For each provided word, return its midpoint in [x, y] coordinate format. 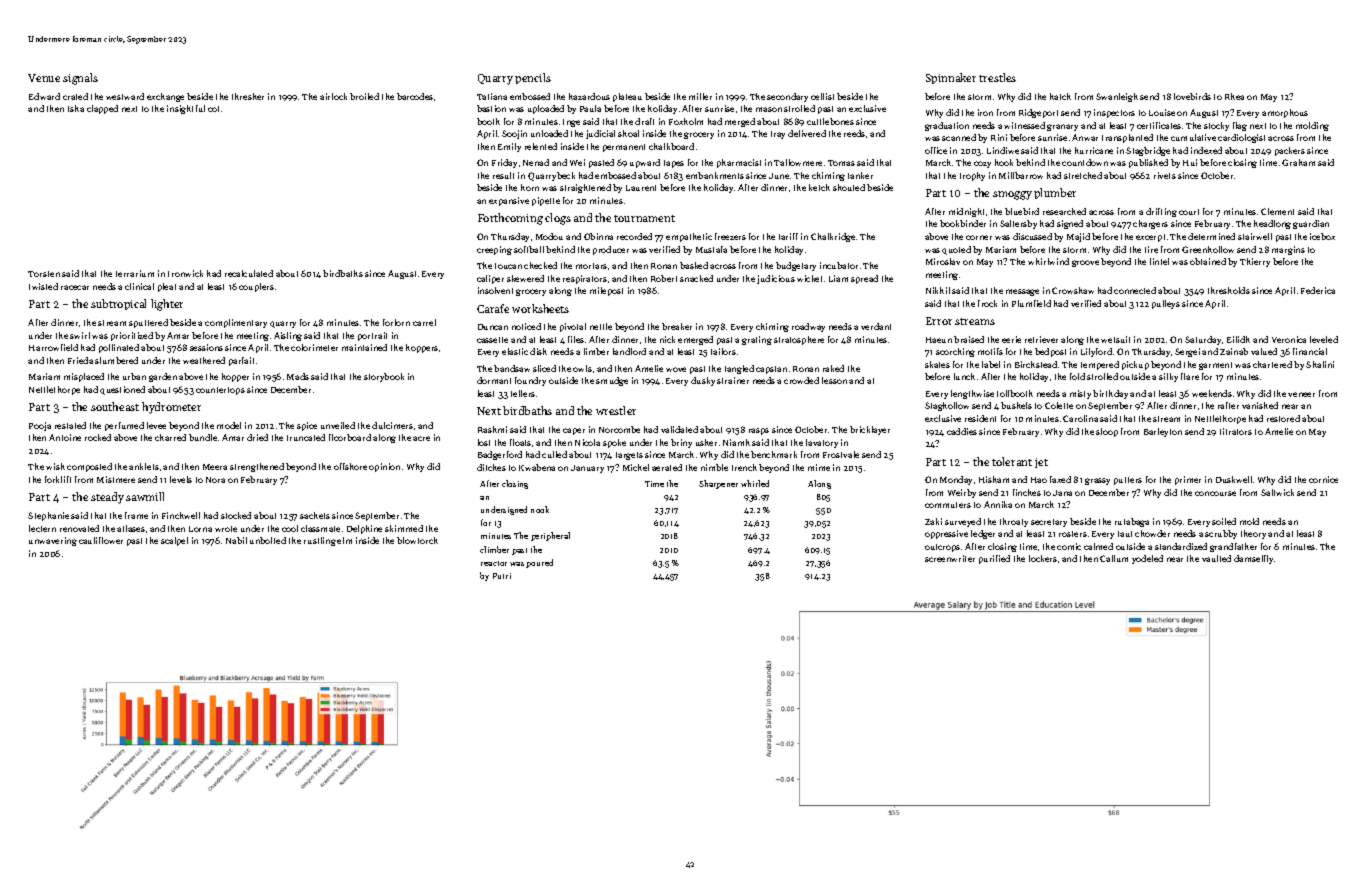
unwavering [53, 541]
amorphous [1285, 113]
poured [539, 563]
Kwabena [537, 467]
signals [80, 79]
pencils [533, 78]
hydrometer [171, 408]
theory [1253, 534]
